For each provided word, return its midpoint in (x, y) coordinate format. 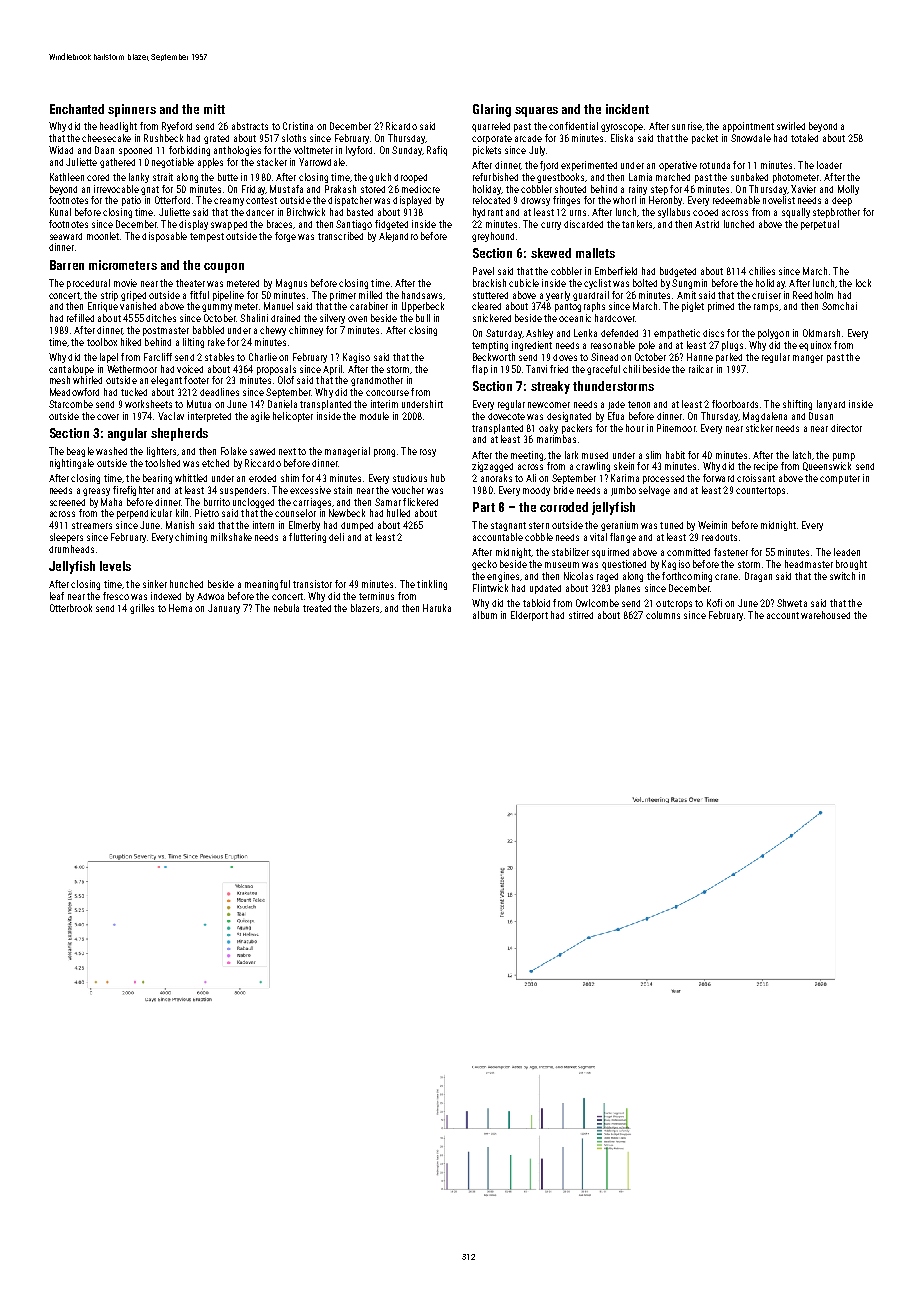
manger (808, 359)
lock (863, 283)
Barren (67, 265)
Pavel (483, 271)
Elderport (529, 616)
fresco (116, 596)
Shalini (254, 318)
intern (263, 525)
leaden (847, 552)
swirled (791, 126)
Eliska (622, 138)
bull (423, 318)
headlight (118, 127)
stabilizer (570, 552)
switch (842, 576)
